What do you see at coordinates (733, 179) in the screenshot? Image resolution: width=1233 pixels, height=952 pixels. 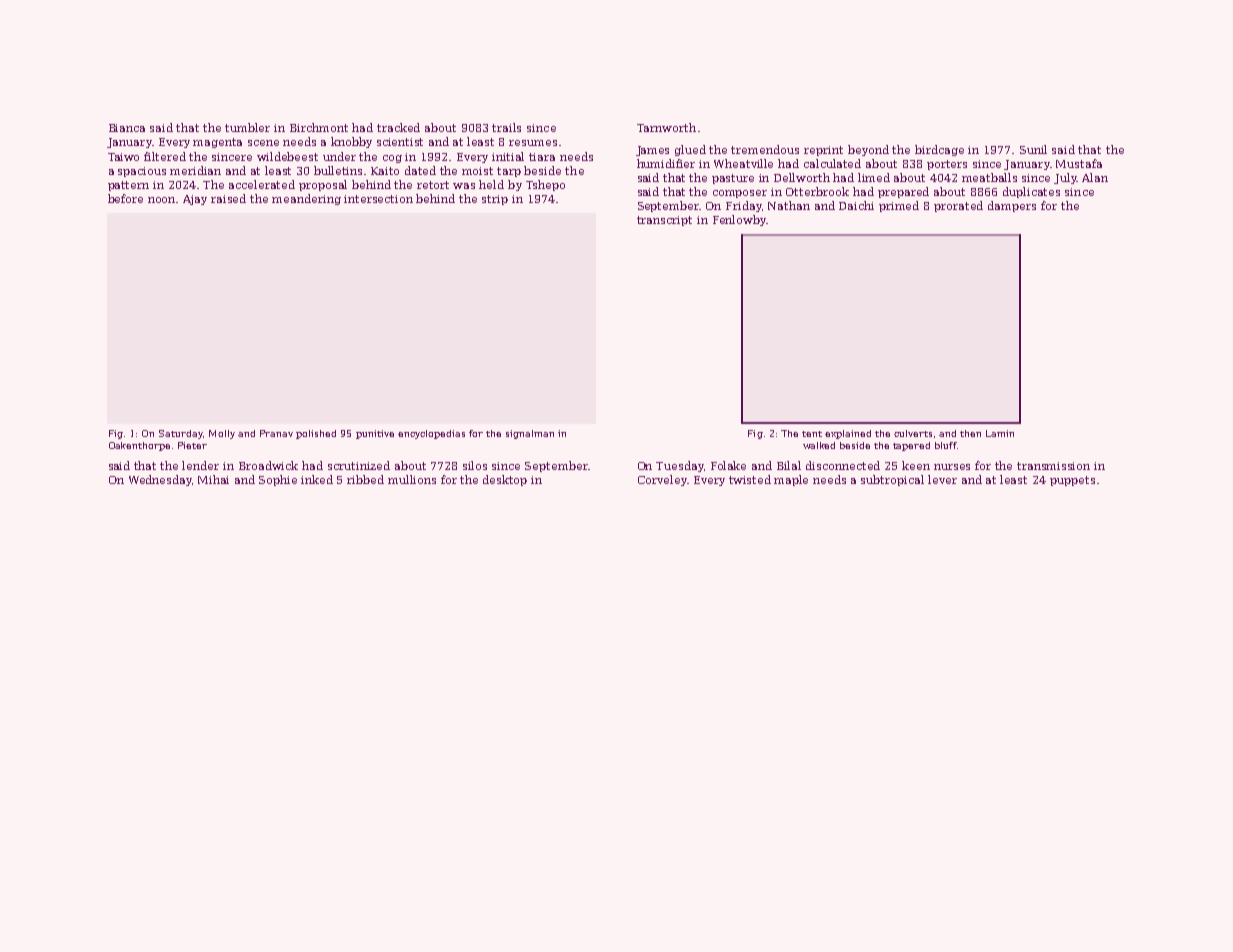 I see `pasture` at bounding box center [733, 179].
